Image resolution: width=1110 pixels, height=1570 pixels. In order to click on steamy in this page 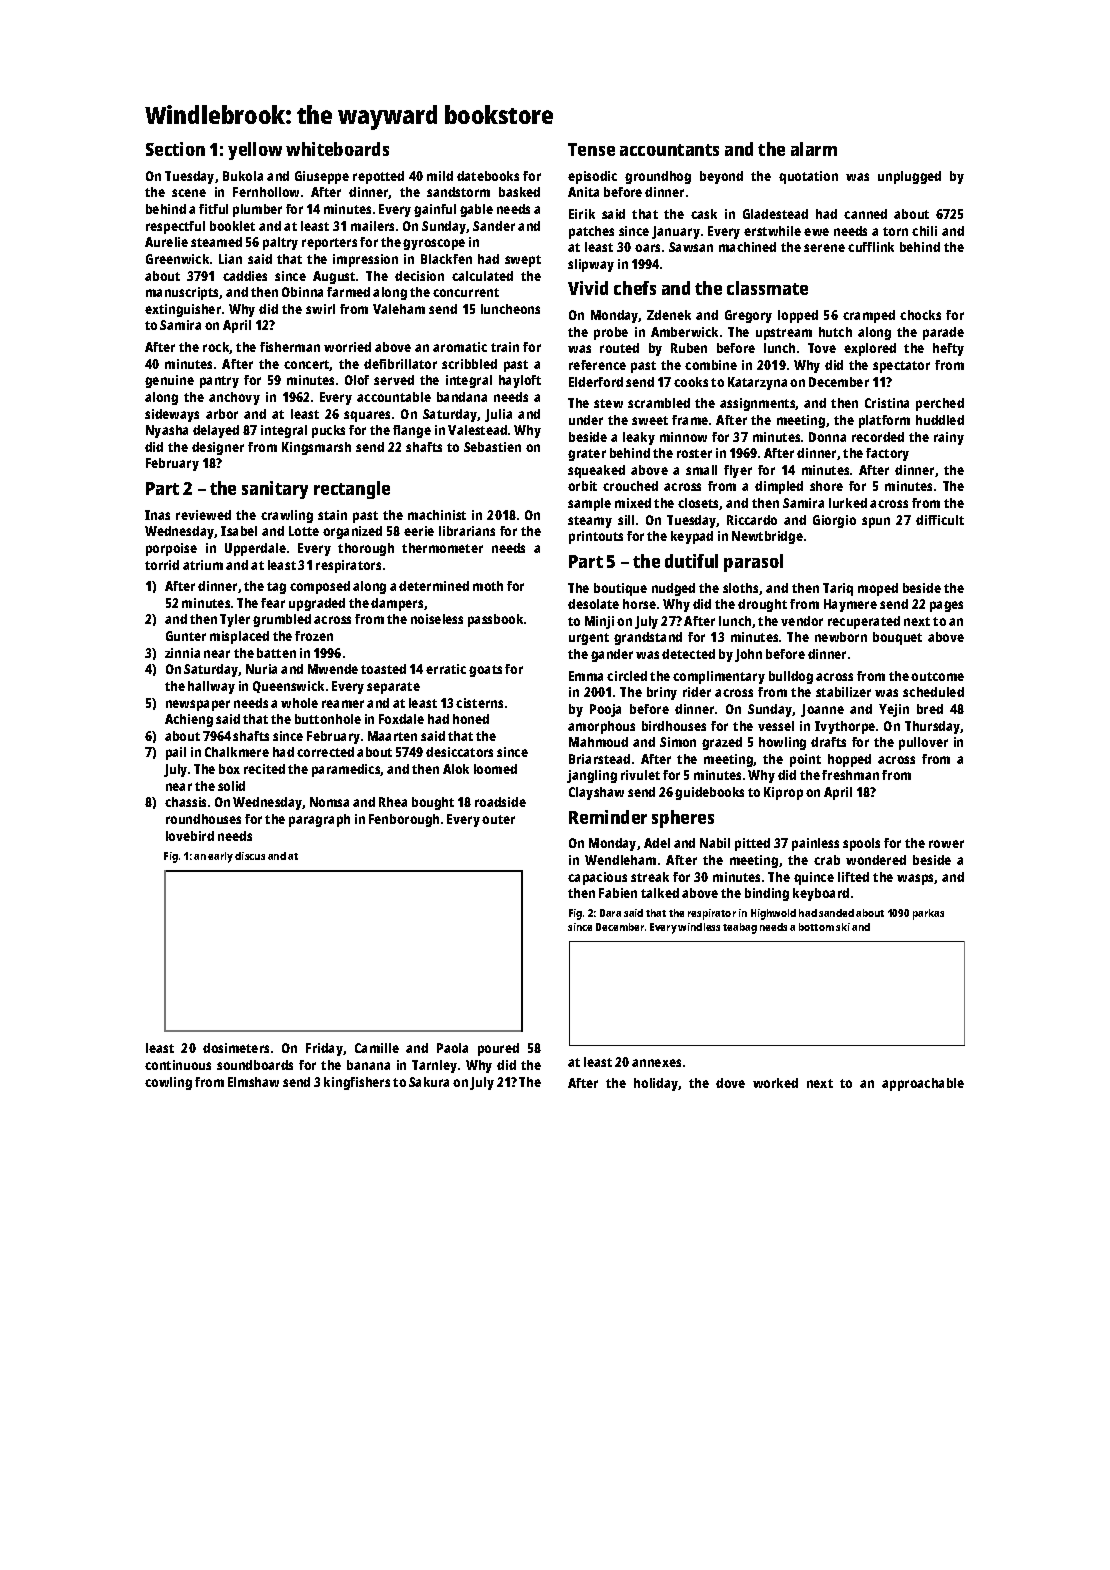, I will do `click(590, 522)`.
